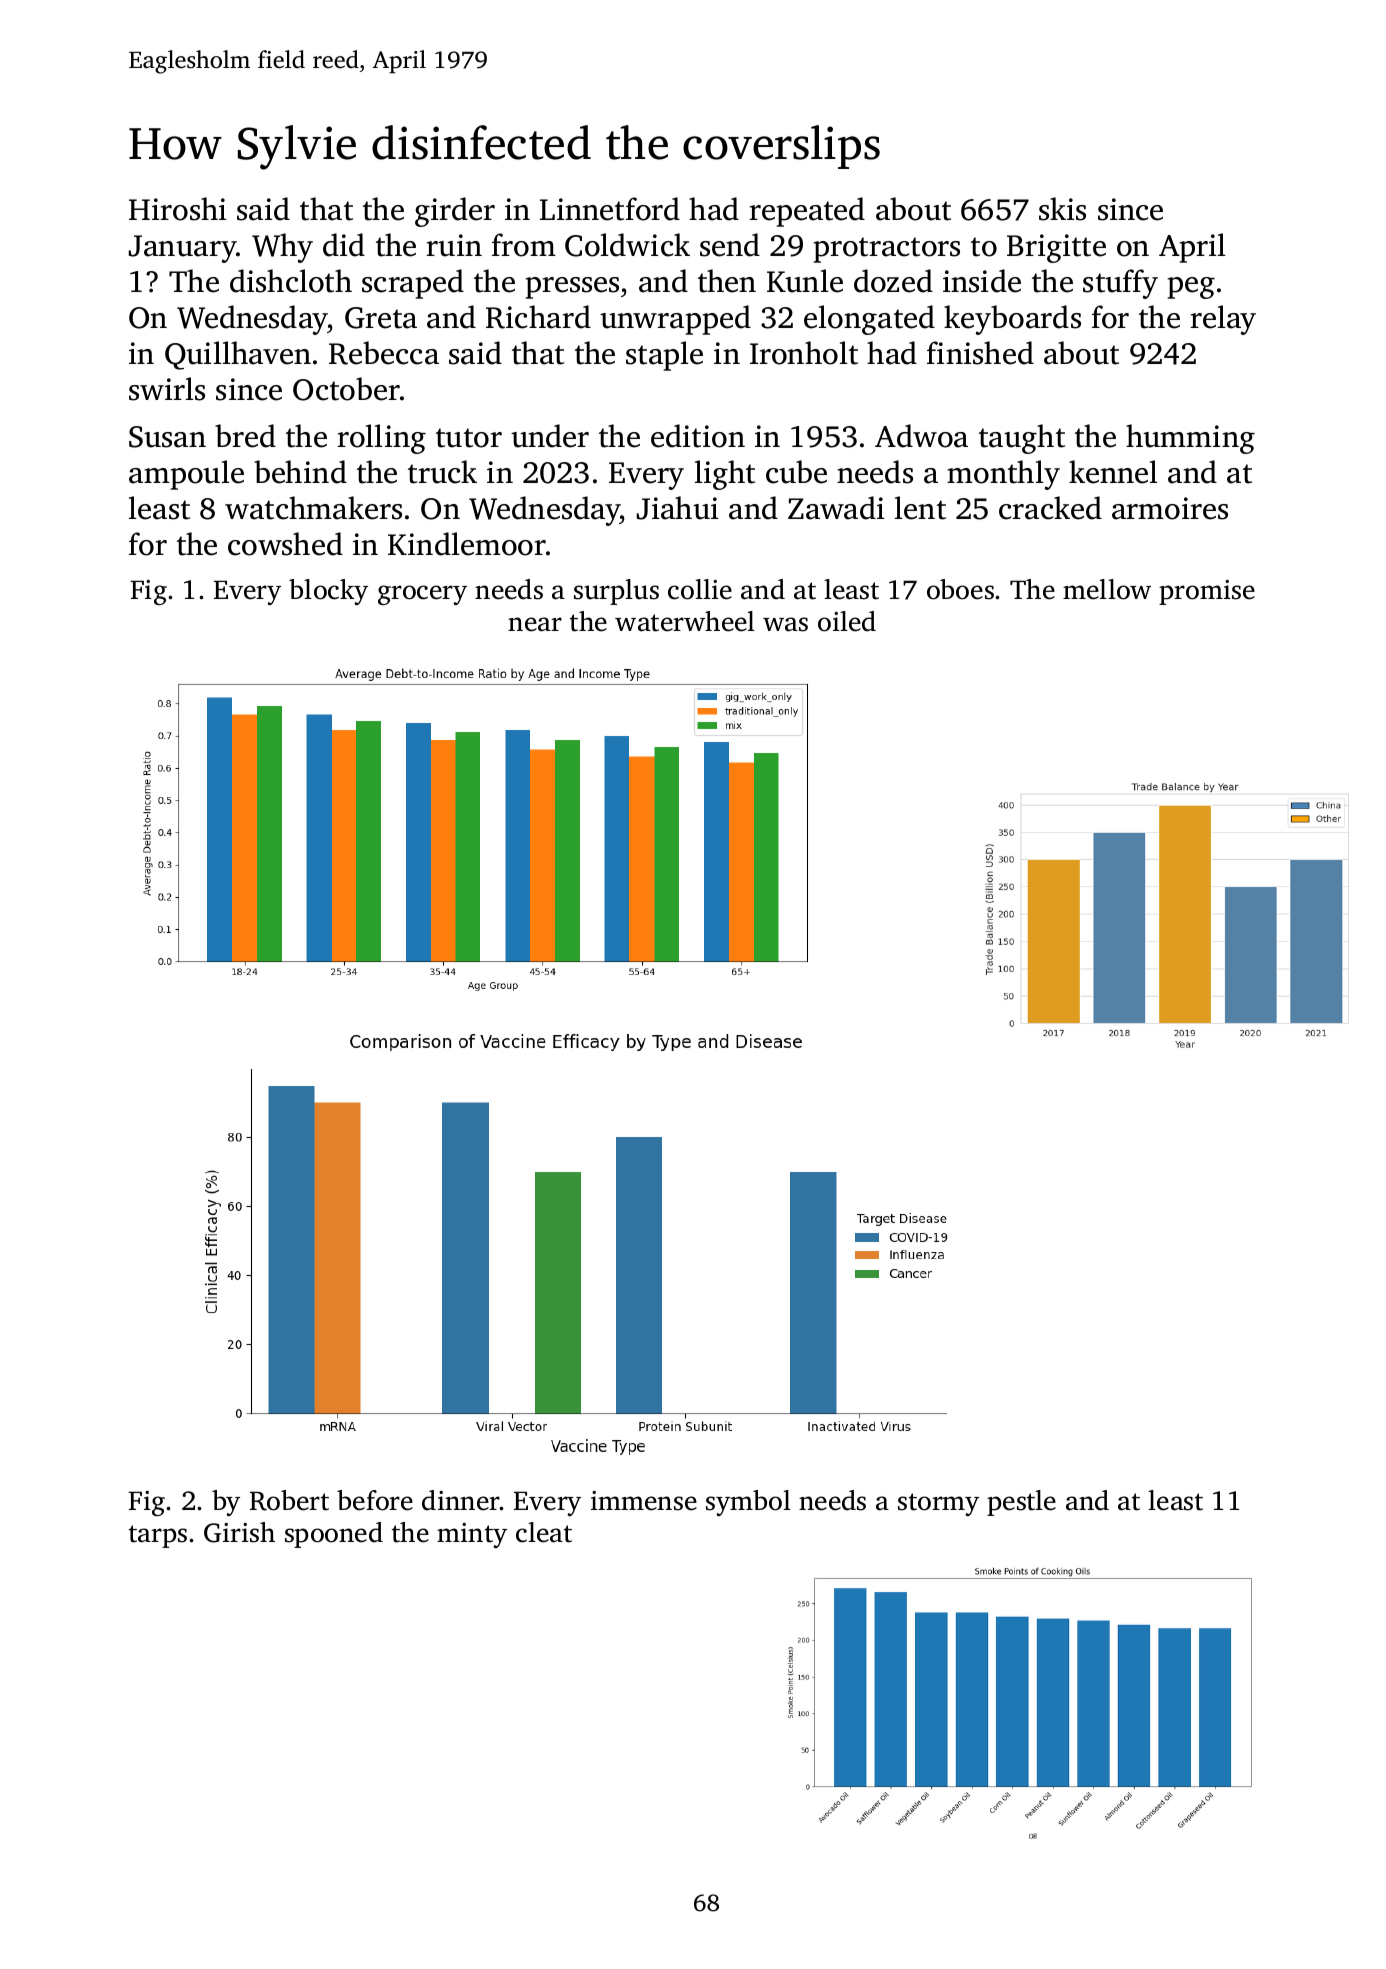  Describe the element at coordinates (535, 624) in the screenshot. I see `near` at that location.
